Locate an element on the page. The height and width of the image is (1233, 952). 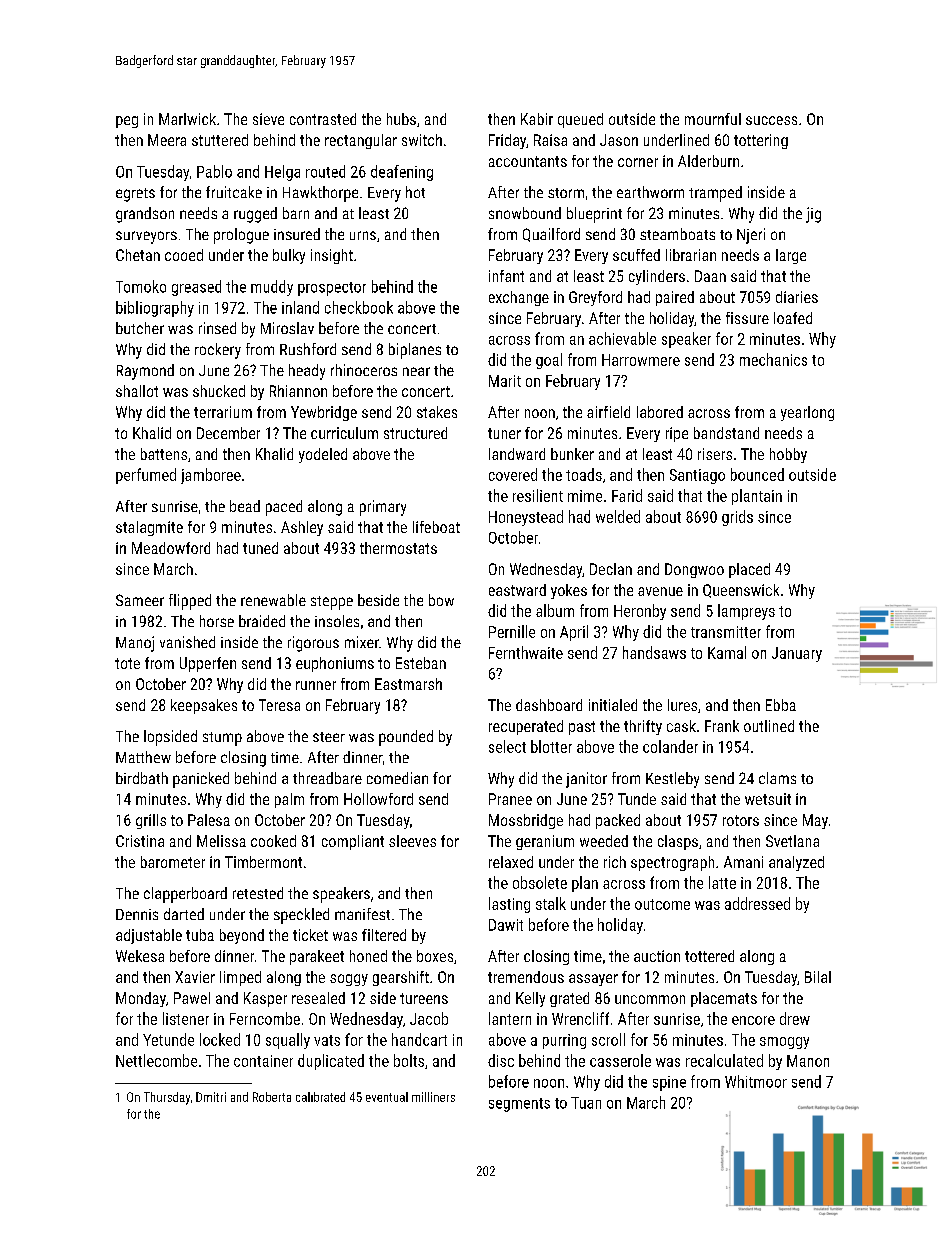
container is located at coordinates (263, 1061).
